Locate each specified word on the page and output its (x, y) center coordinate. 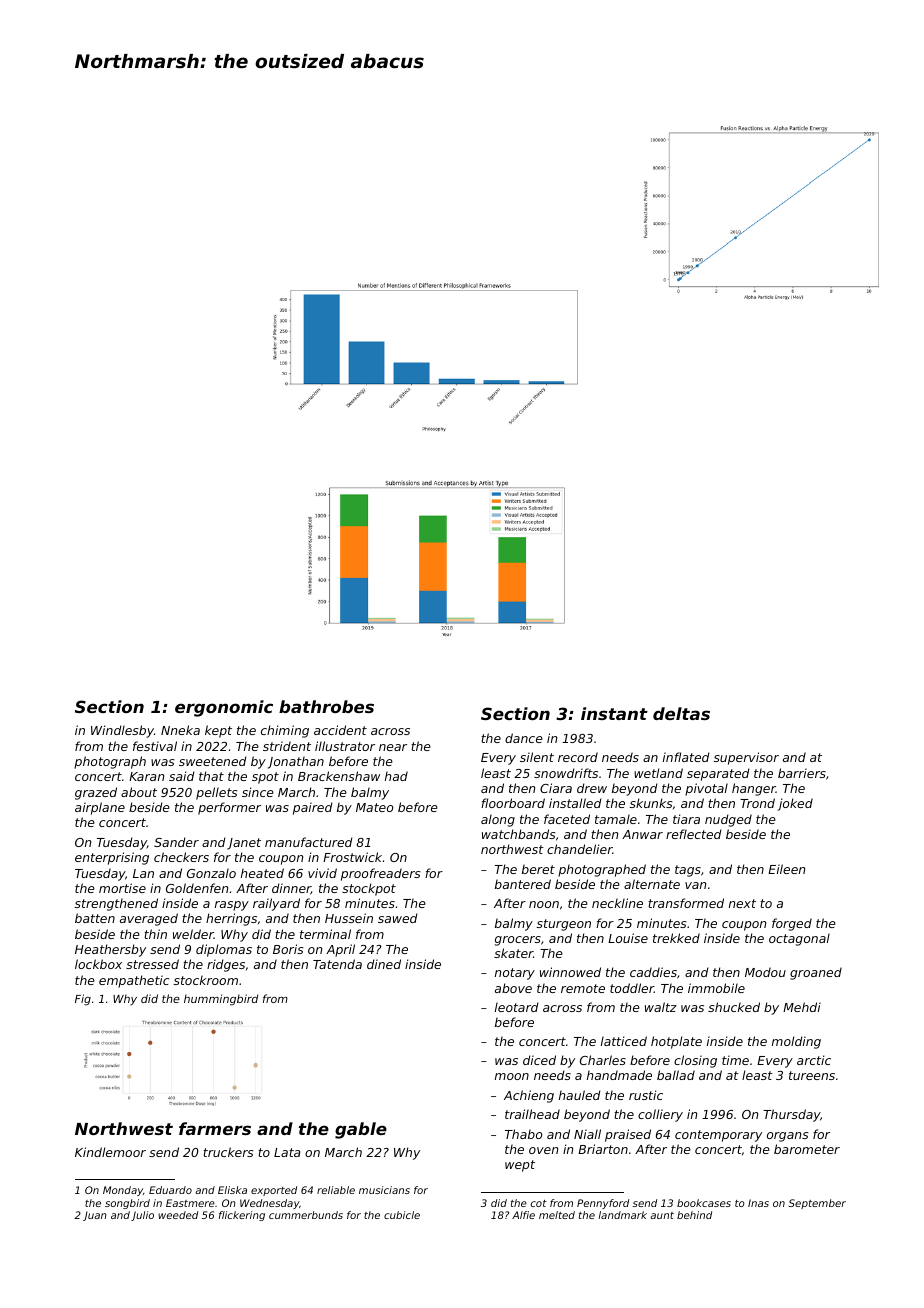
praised (628, 1135)
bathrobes (326, 706)
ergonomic (224, 708)
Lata (287, 1152)
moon (512, 1076)
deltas (681, 713)
